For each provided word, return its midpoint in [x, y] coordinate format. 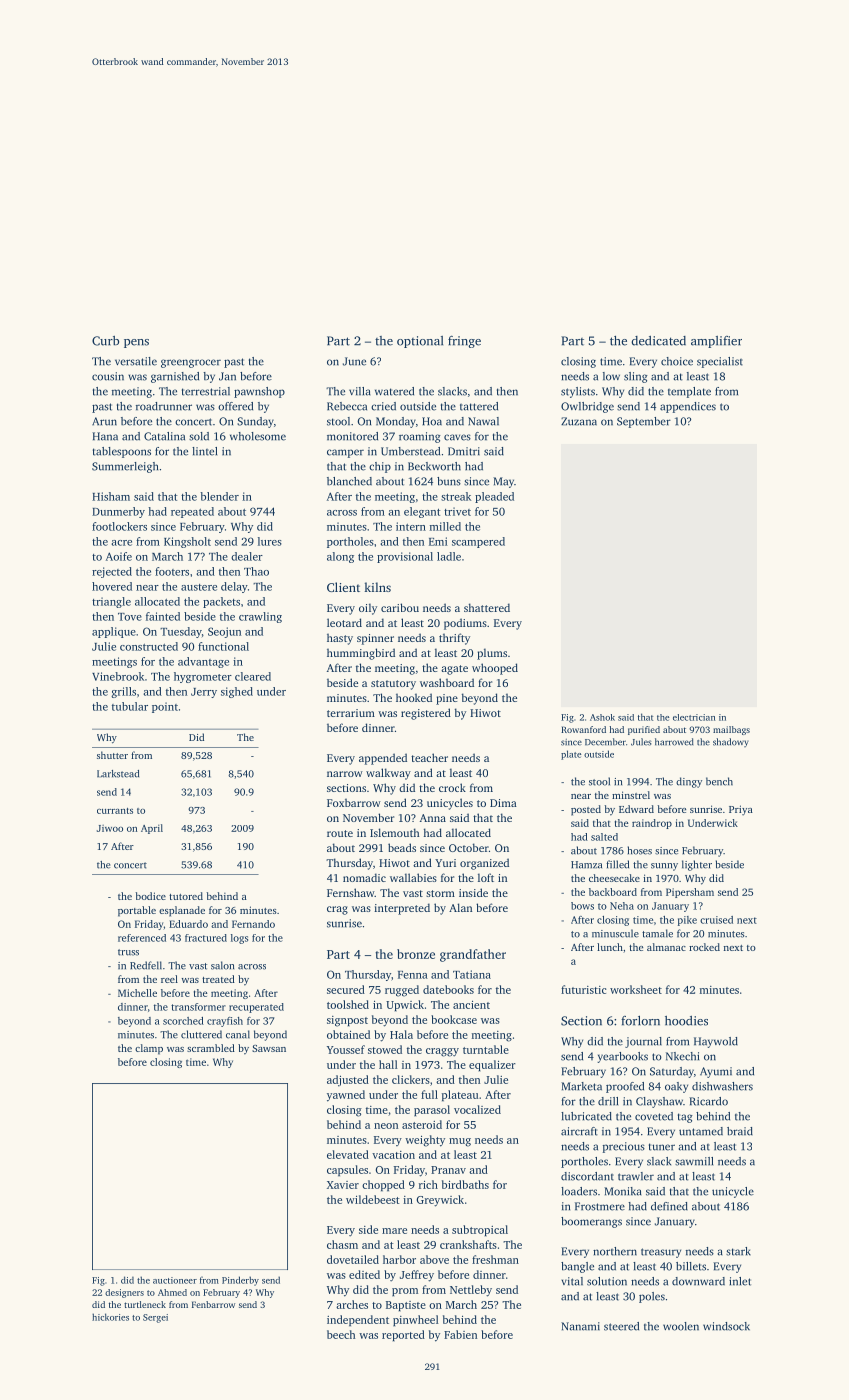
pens [136, 343]
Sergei [155, 1318]
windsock [726, 1326]
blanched [349, 481]
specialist [720, 362]
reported [403, 1336]
